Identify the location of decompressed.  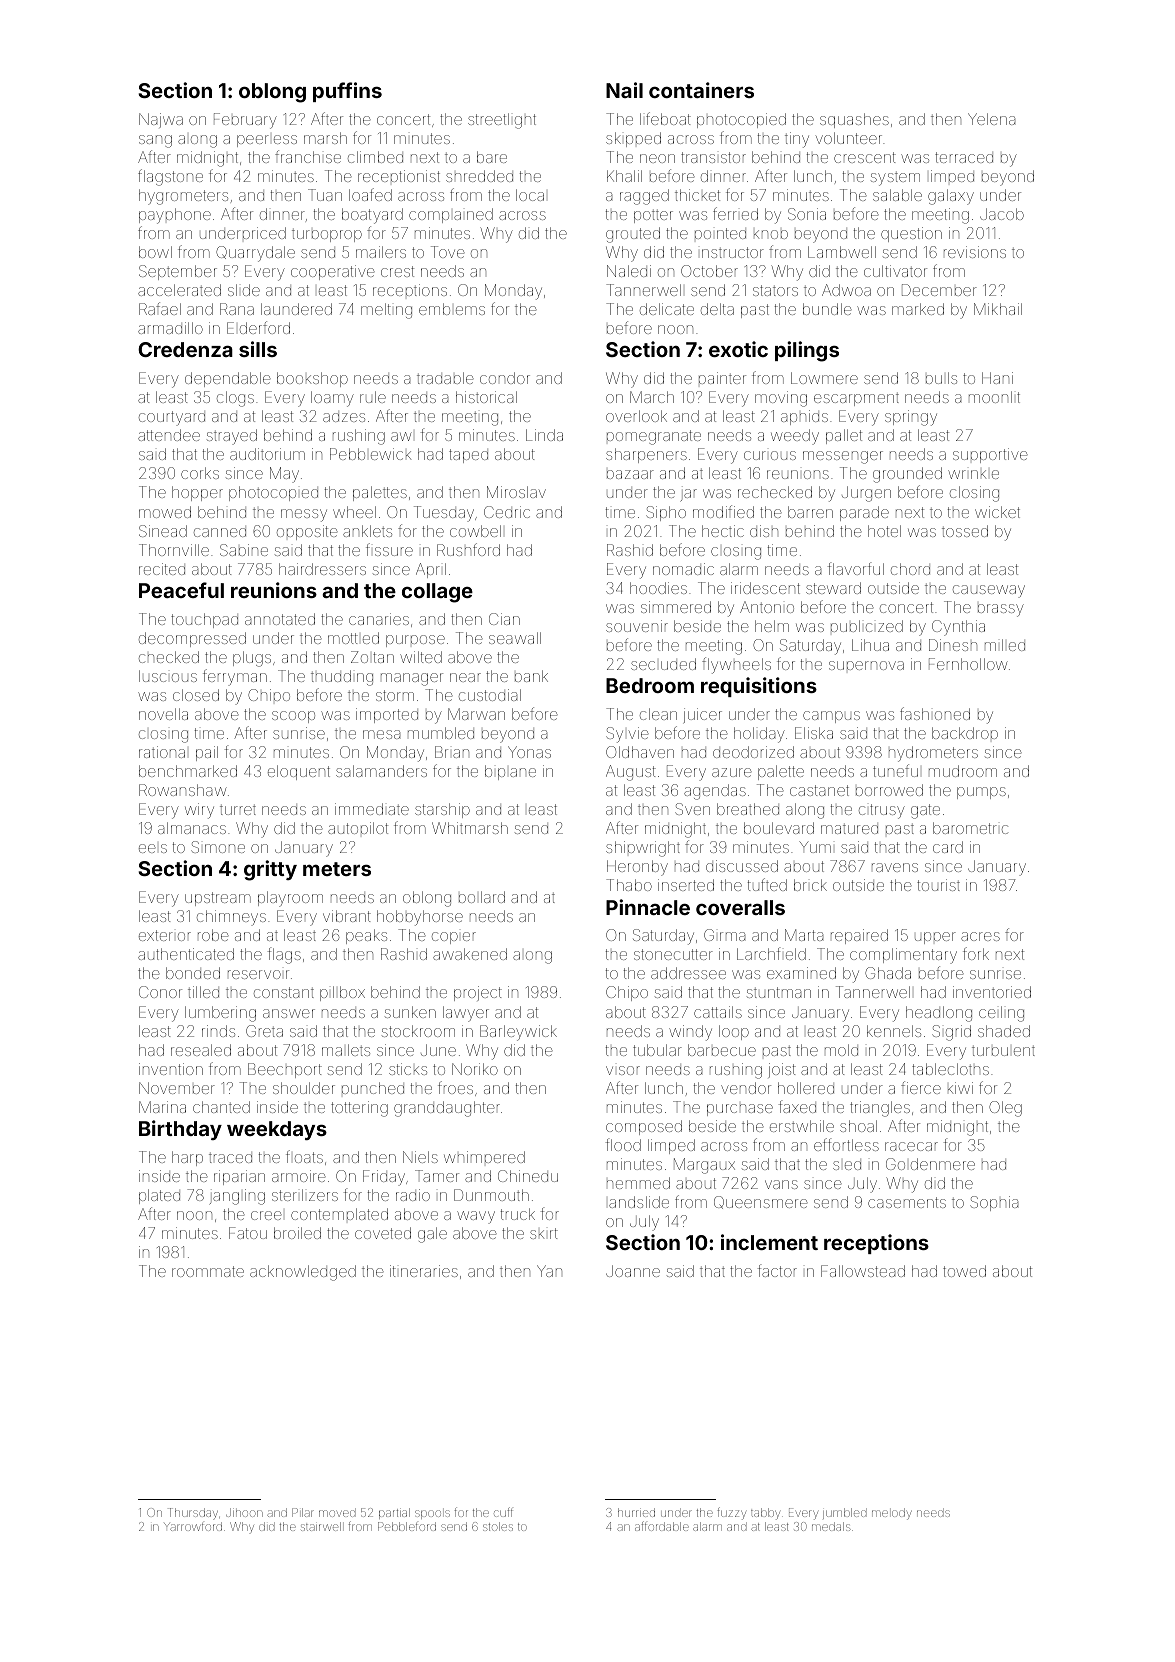
(192, 639).
